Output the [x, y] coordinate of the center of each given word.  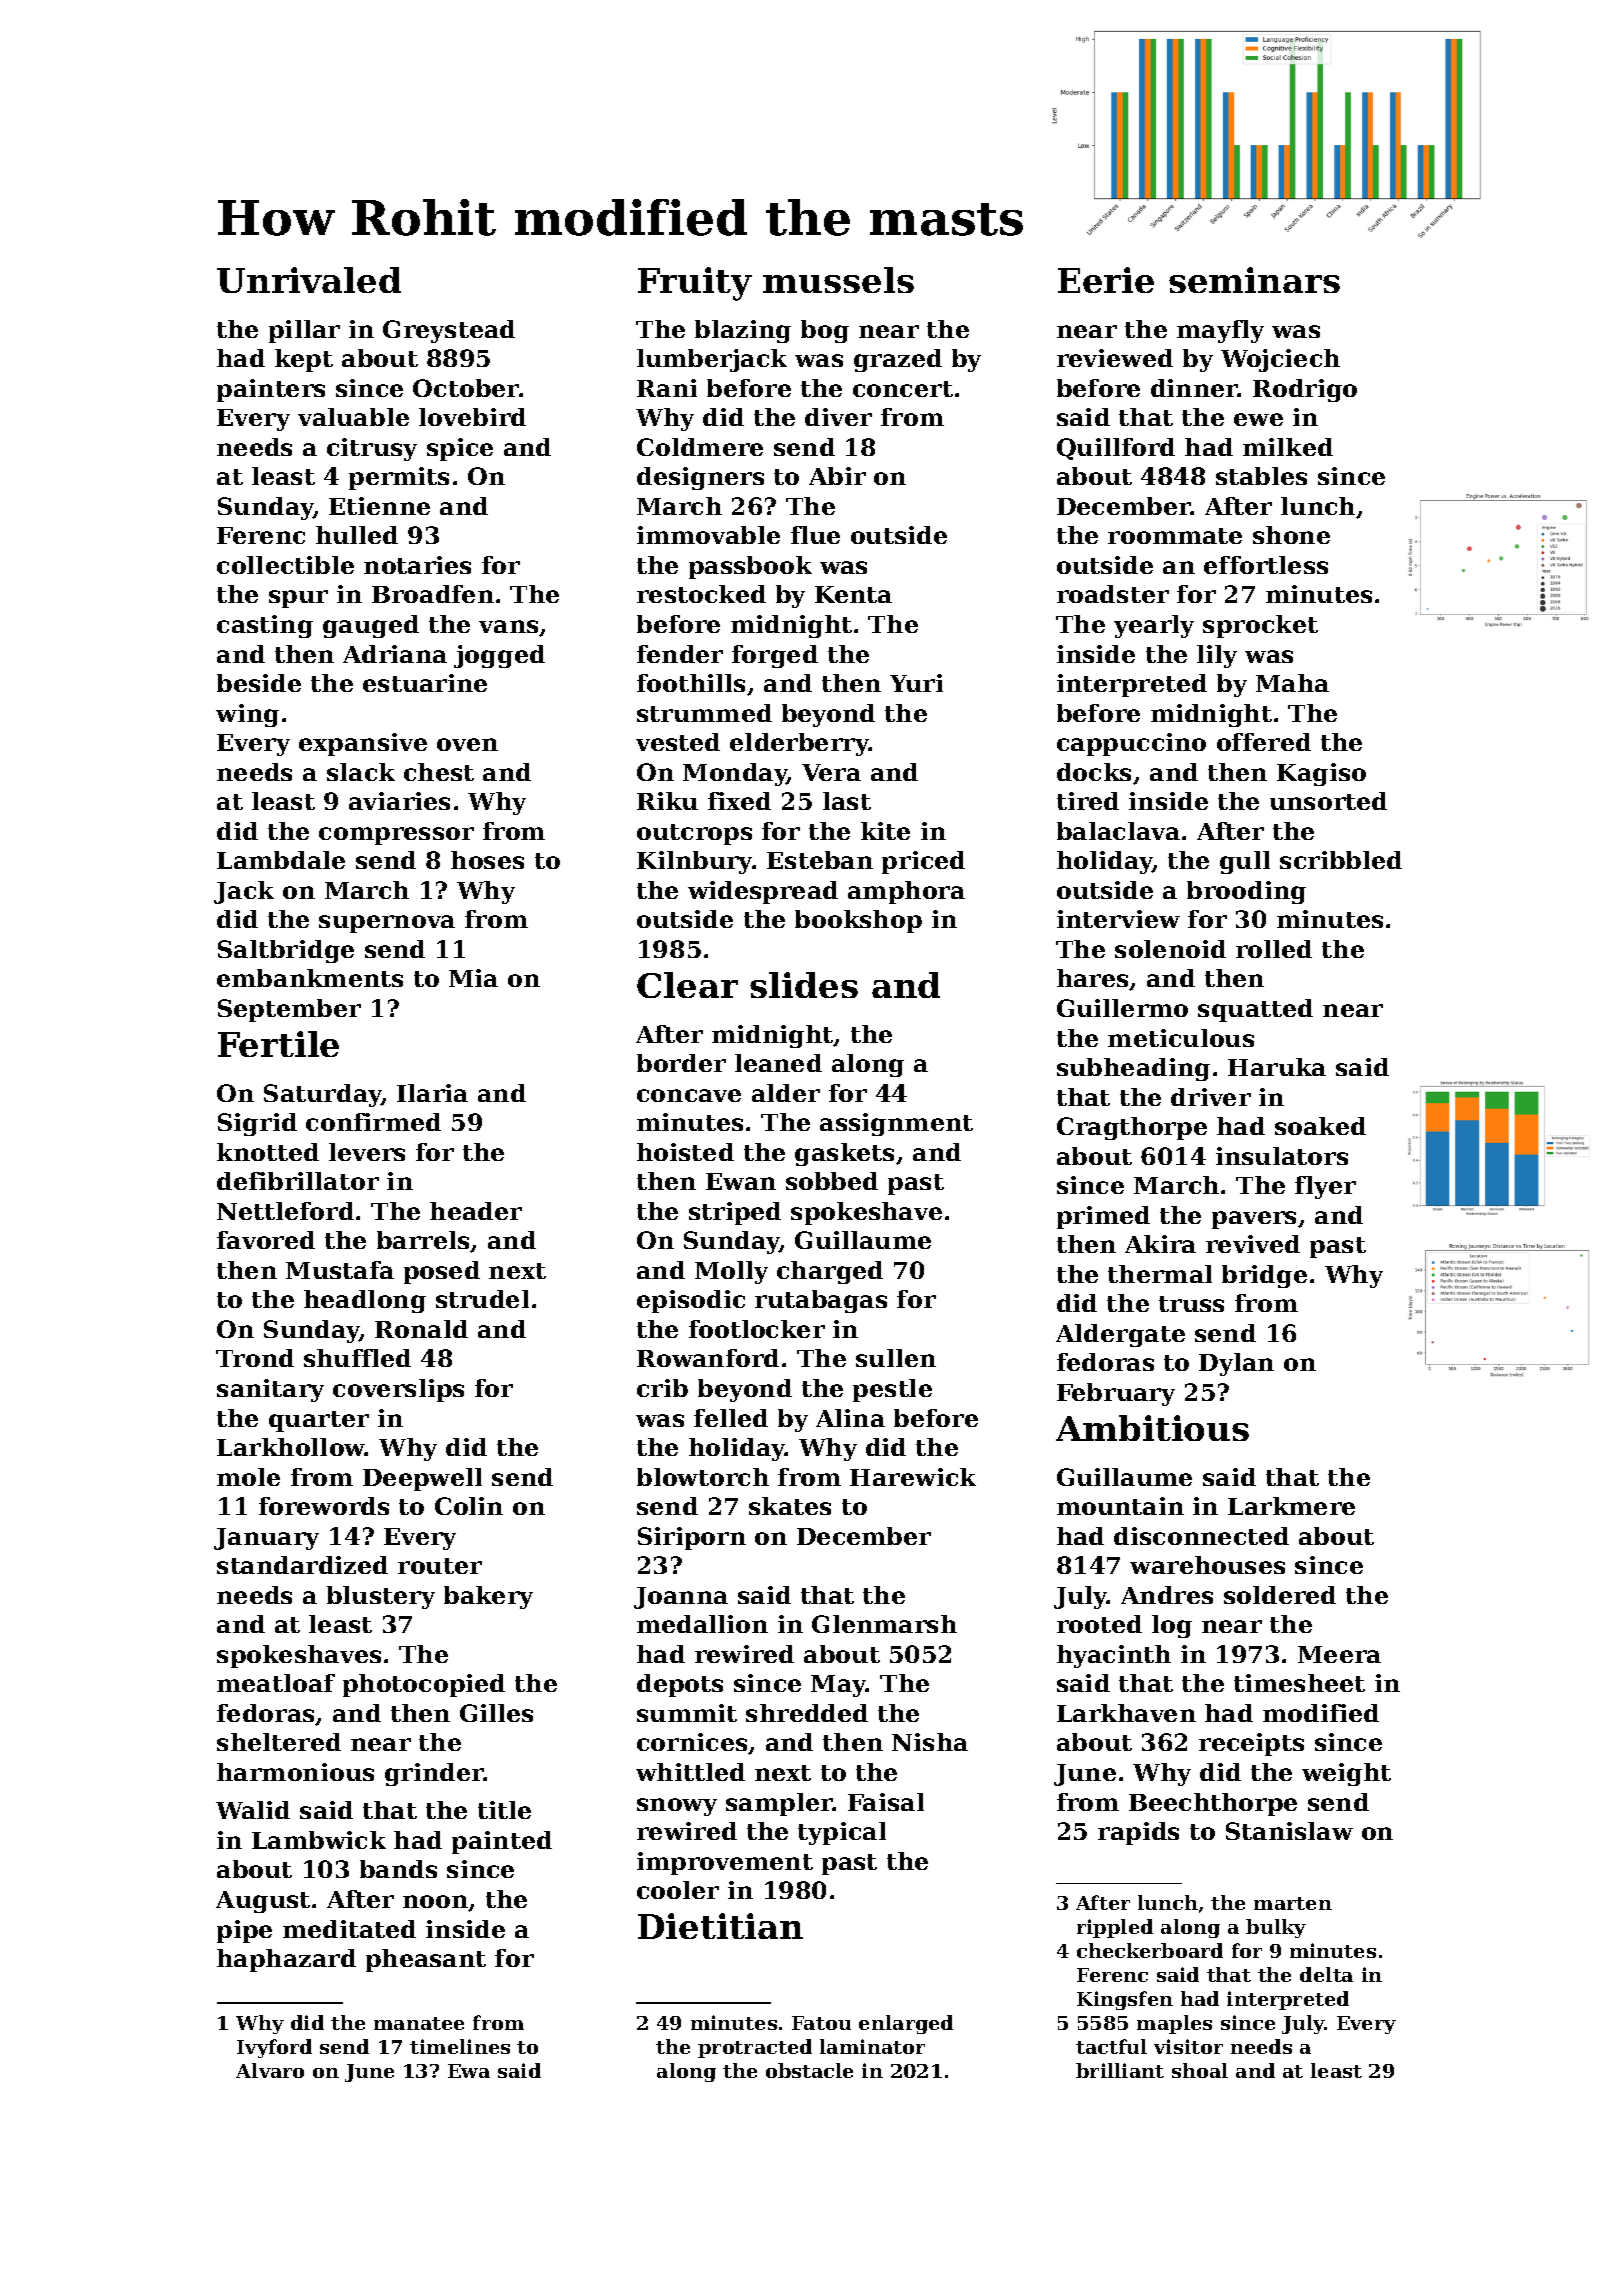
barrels [424, 1241]
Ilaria [432, 1093]
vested [678, 742]
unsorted [1328, 801]
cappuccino [1131, 744]
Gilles [496, 1713]
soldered [1280, 1595]
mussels [838, 280]
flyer [1325, 1187]
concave [689, 1095]
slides [804, 985]
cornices [692, 1742]
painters [271, 390]
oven [467, 744]
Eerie [1106, 280]
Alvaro [270, 2070]
